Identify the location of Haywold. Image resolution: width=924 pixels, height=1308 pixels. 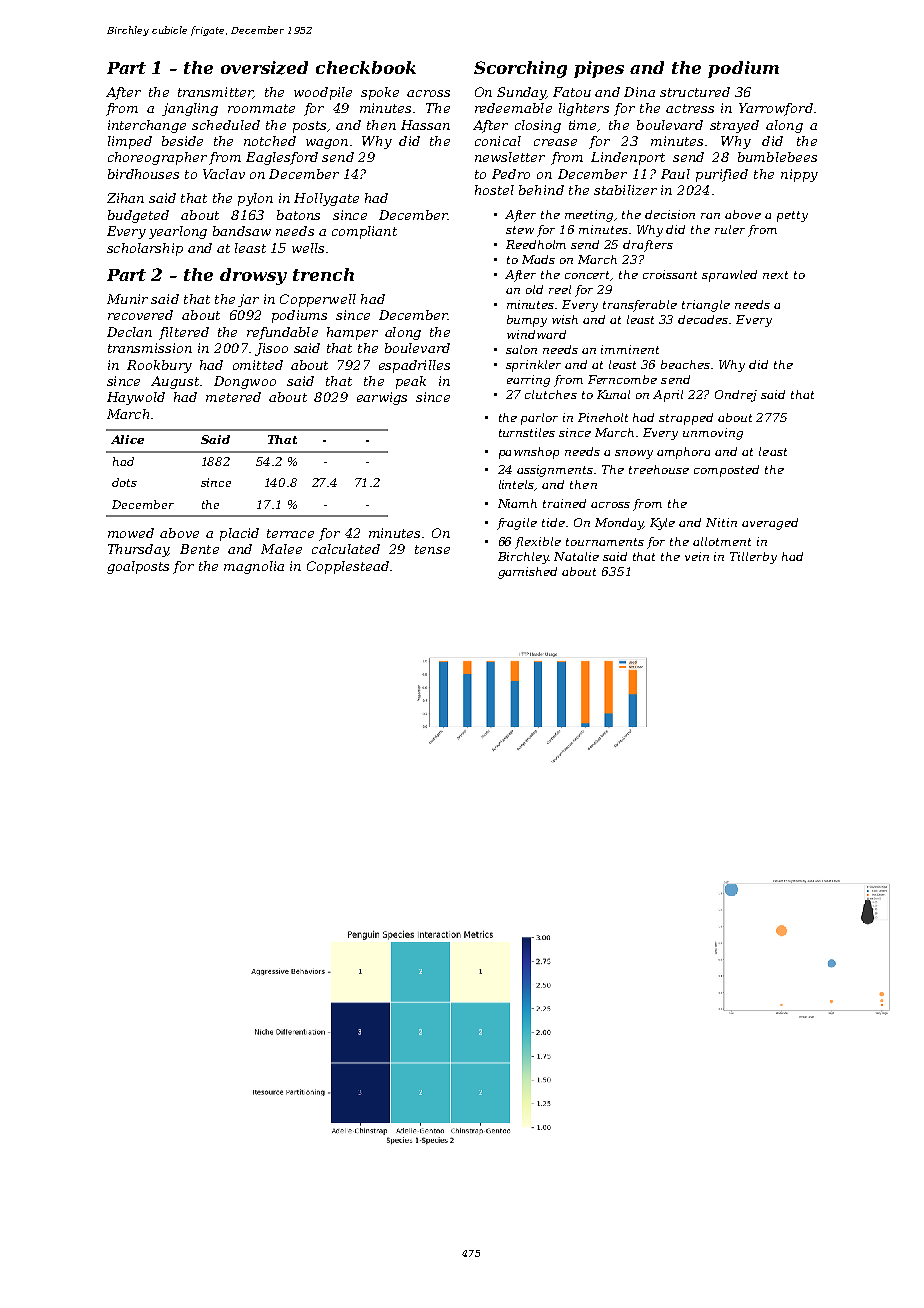
(136, 398).
